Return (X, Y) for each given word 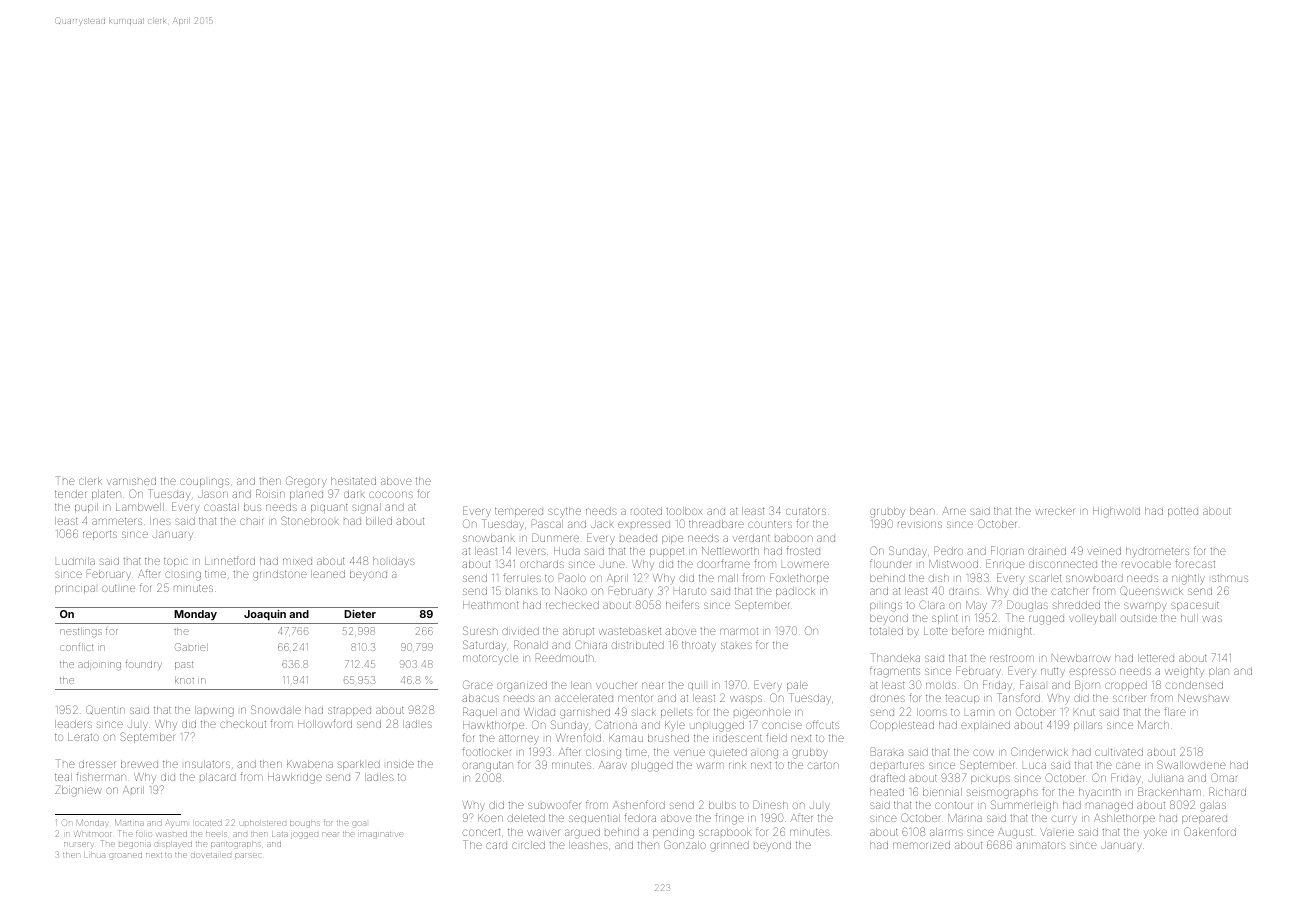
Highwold (1116, 512)
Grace (478, 684)
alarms (946, 832)
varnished (131, 481)
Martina (129, 823)
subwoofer (554, 804)
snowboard (1094, 578)
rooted (646, 511)
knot (184, 680)
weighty (1184, 672)
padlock (795, 592)
